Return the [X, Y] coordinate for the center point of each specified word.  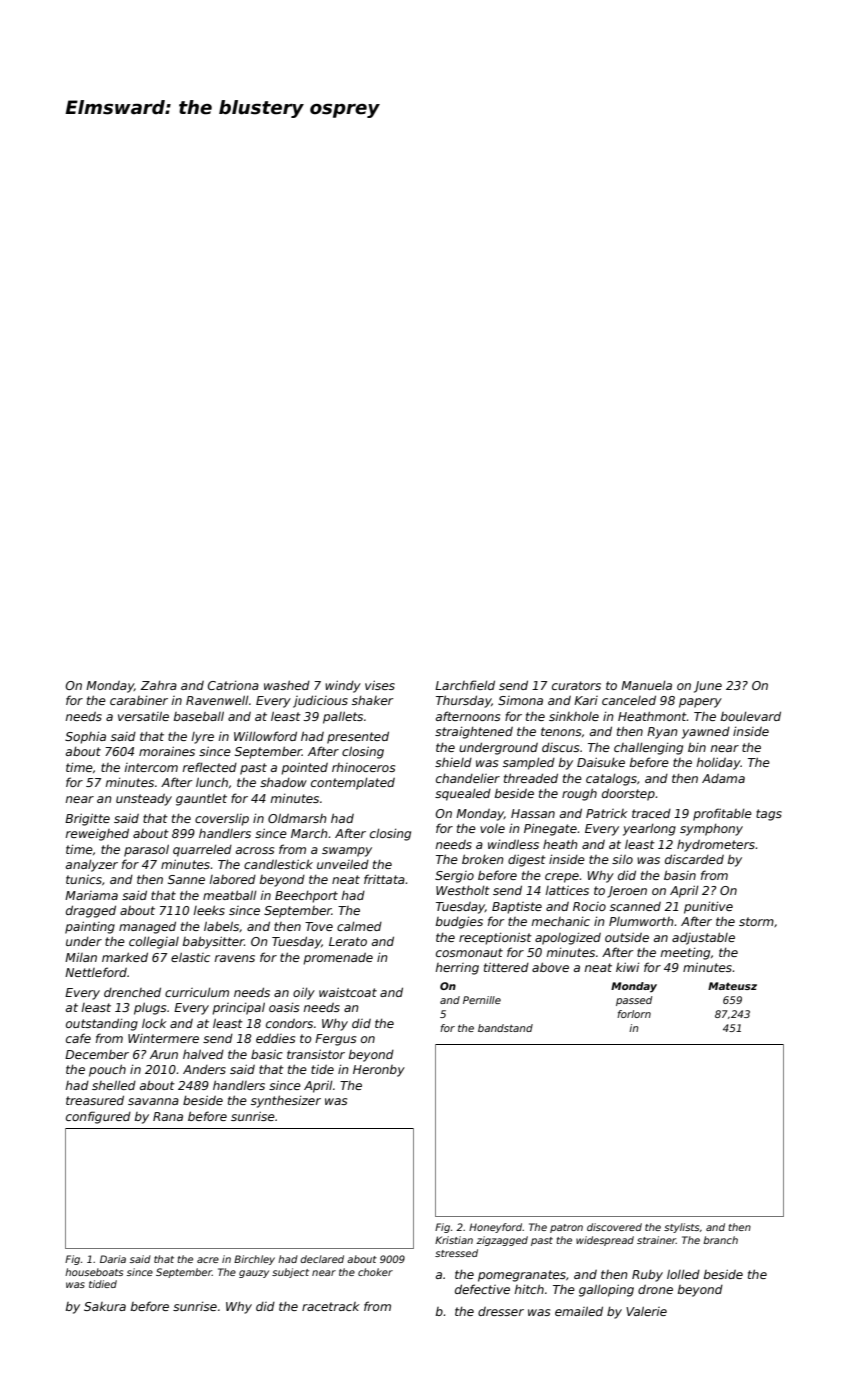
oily [304, 993]
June [708, 687]
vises [380, 685]
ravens [235, 958]
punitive [708, 908]
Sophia [85, 738]
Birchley [254, 1260]
